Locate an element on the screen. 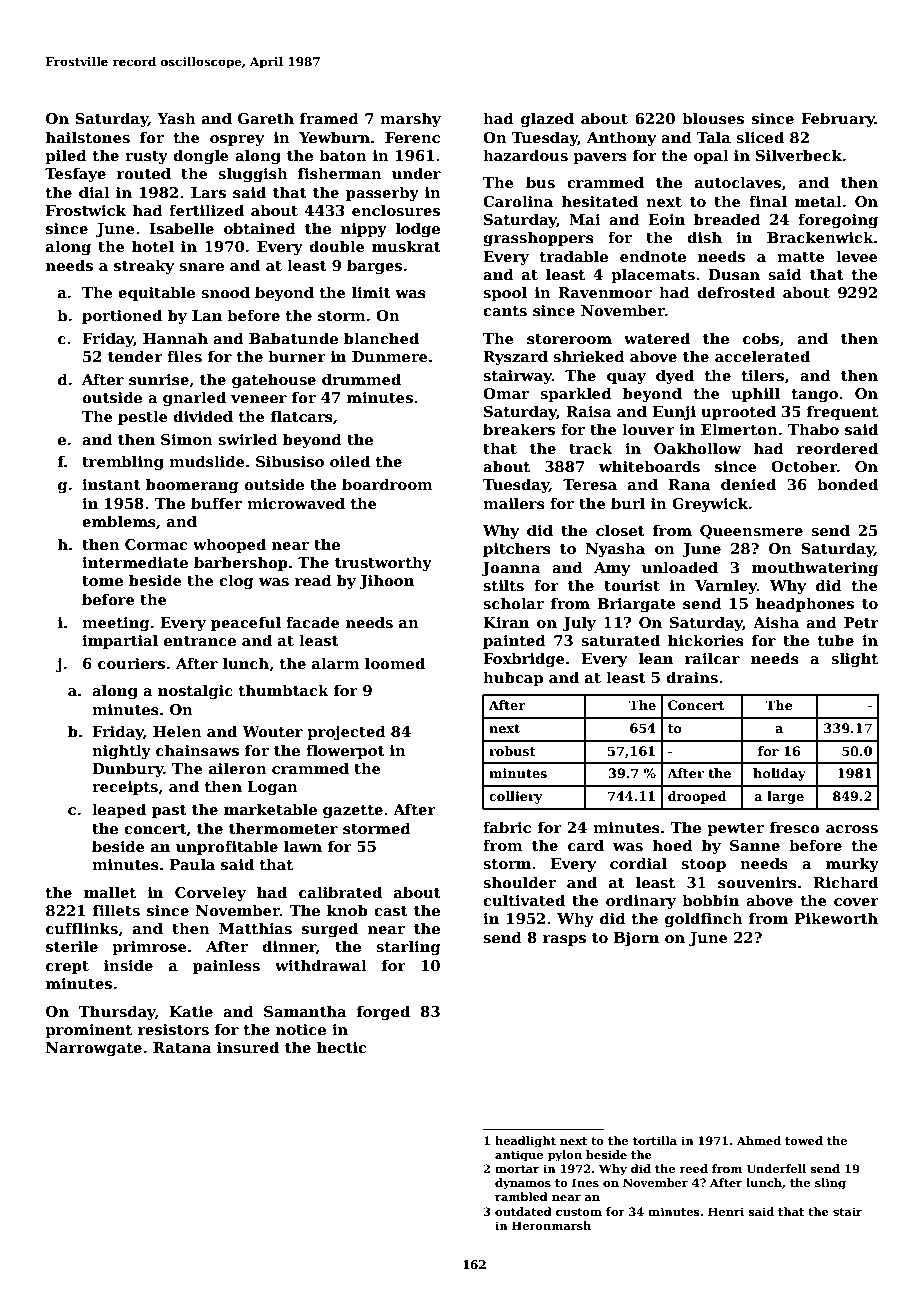 The image size is (924, 1308). levee is located at coordinates (857, 256).
